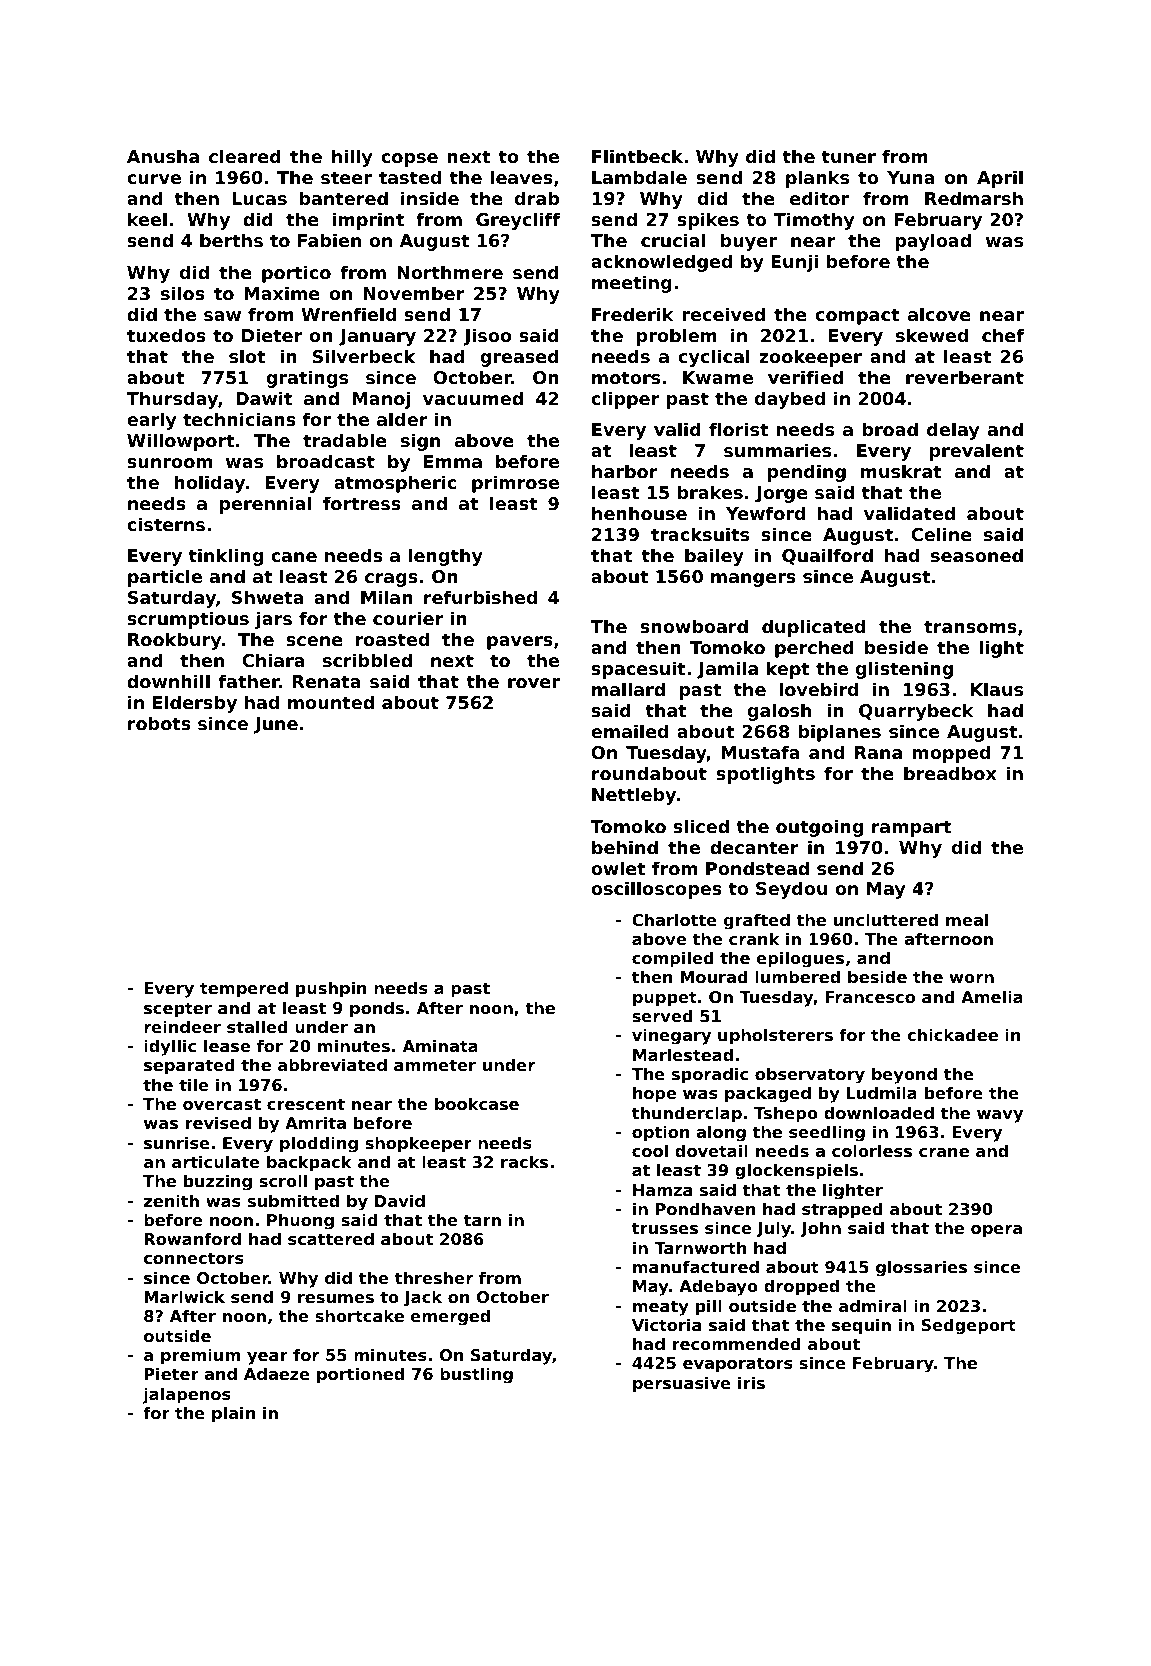 The height and width of the image is (1666, 1151). Describe the element at coordinates (977, 555) in the image. I see `seasoned` at that location.
